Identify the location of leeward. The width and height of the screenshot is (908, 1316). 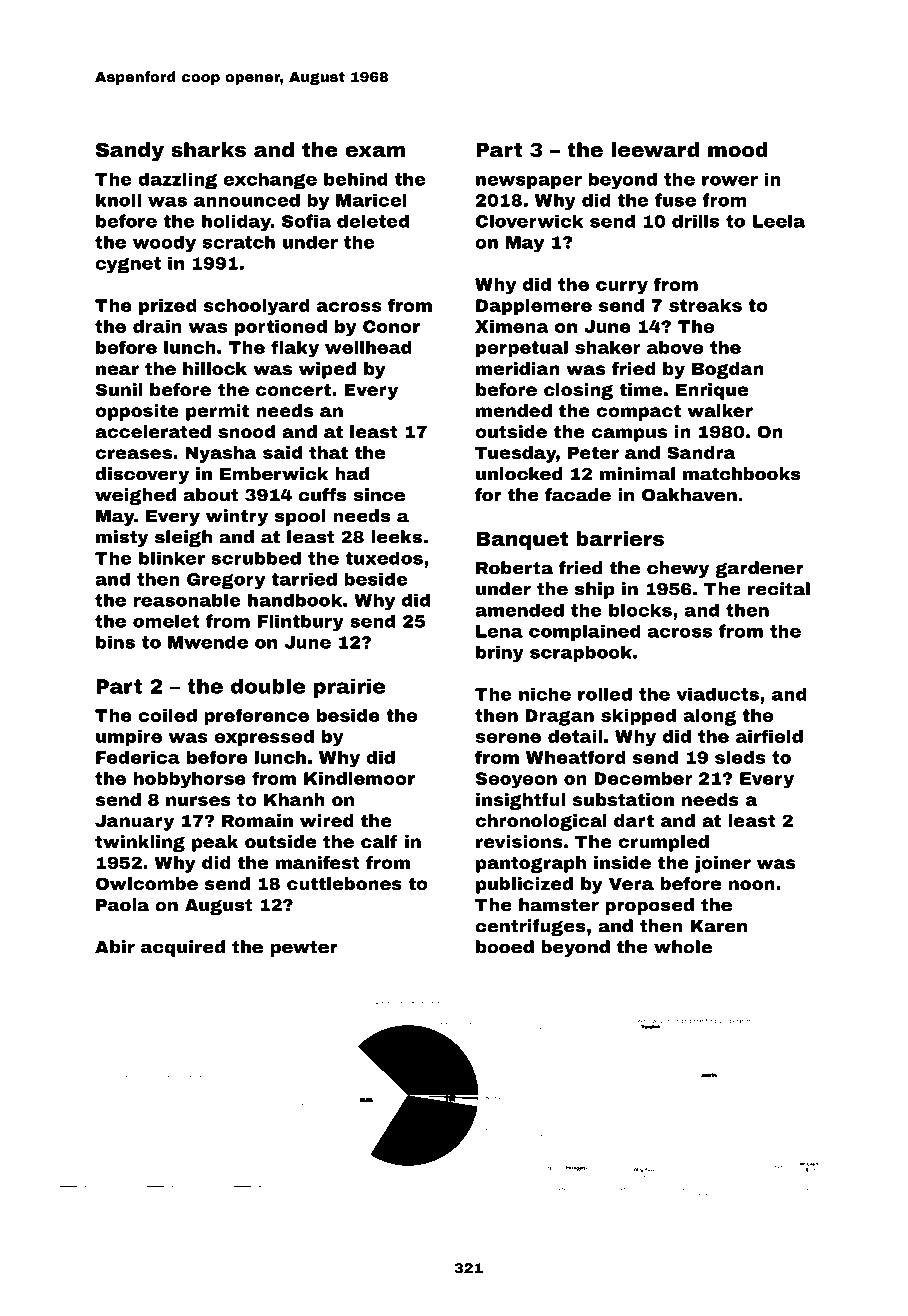
(655, 149).
